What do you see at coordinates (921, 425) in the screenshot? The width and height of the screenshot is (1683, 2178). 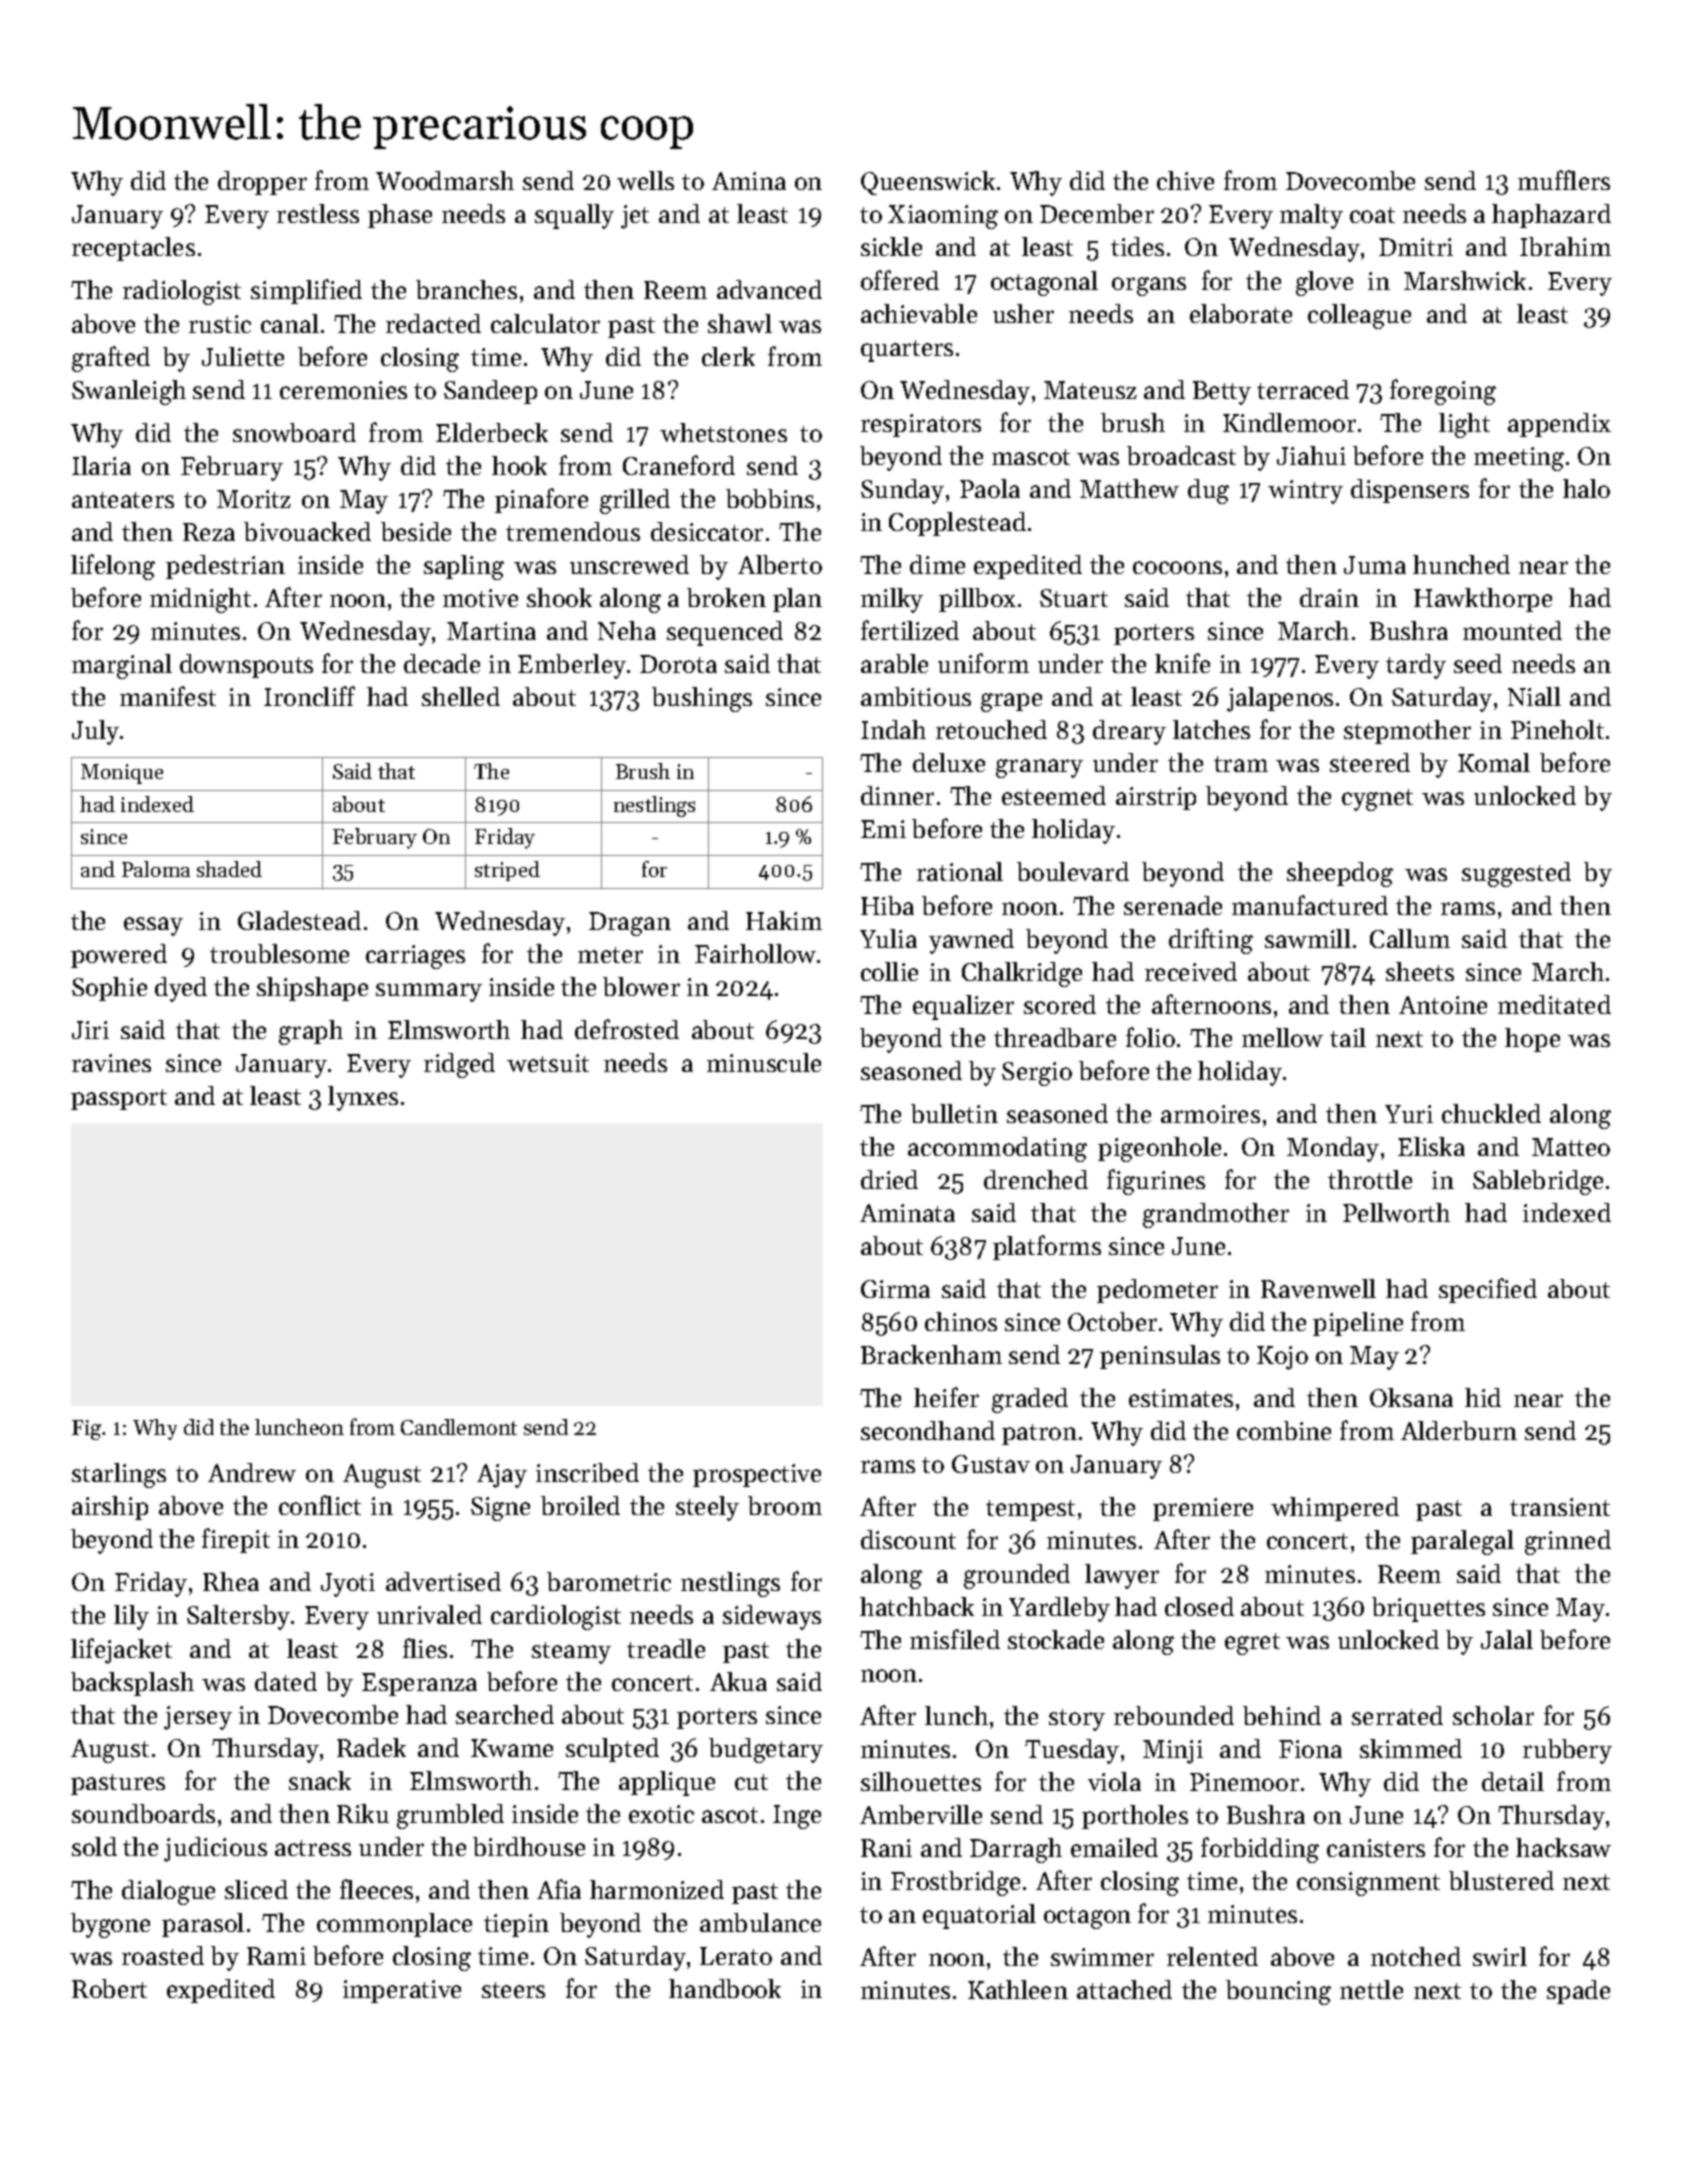 I see `respirators` at bounding box center [921, 425].
